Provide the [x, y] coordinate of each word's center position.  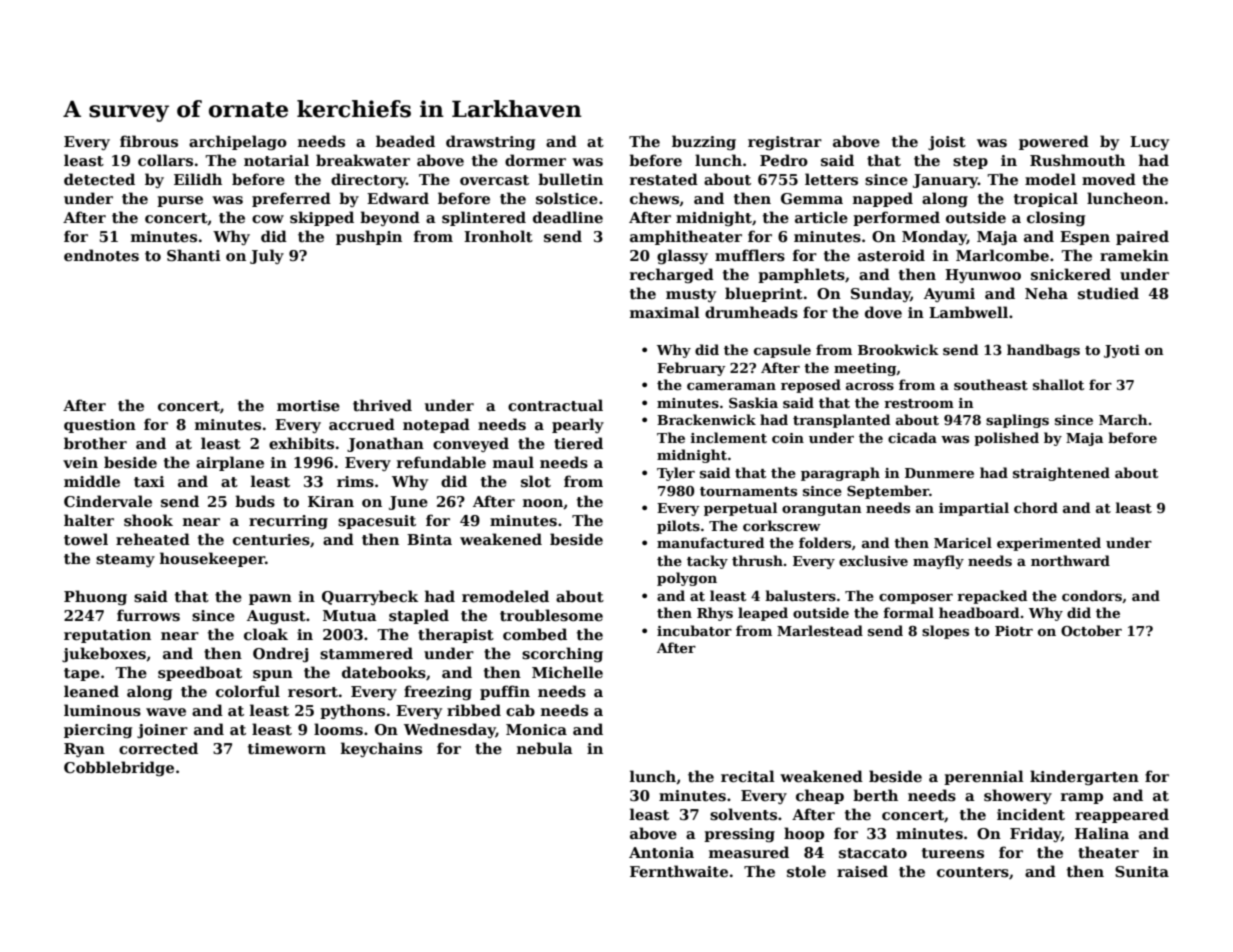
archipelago [238, 142]
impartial [974, 509]
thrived [382, 405]
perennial [984, 777]
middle [92, 481]
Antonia [661, 852]
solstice [567, 198]
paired [1142, 237]
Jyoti [1122, 351]
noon [543, 504]
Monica [536, 729]
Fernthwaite [679, 871]
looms [338, 729]
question [100, 426]
